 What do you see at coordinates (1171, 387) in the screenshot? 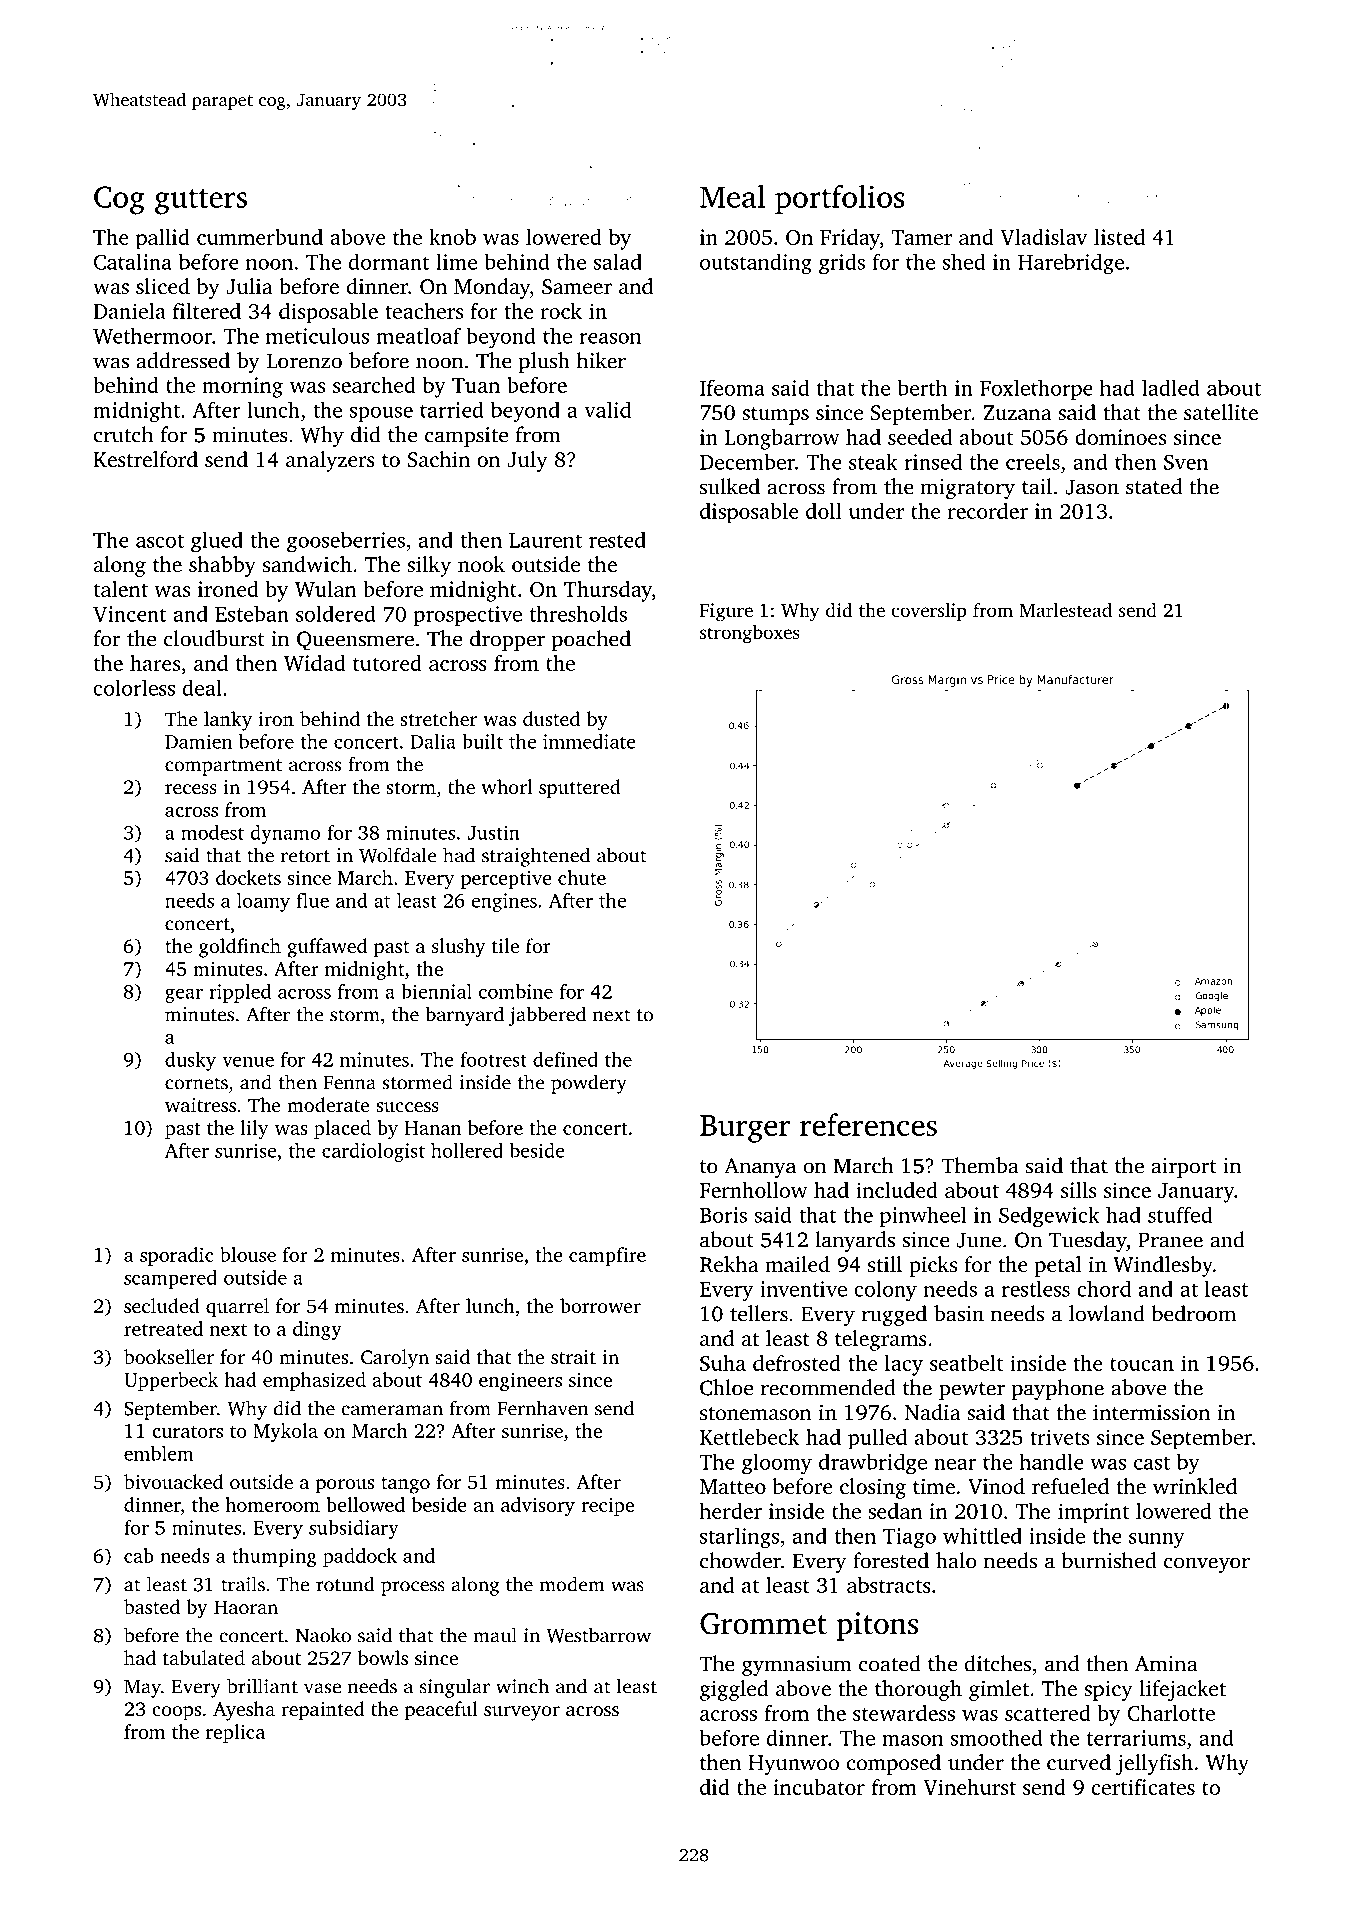
I see `ladled` at bounding box center [1171, 387].
